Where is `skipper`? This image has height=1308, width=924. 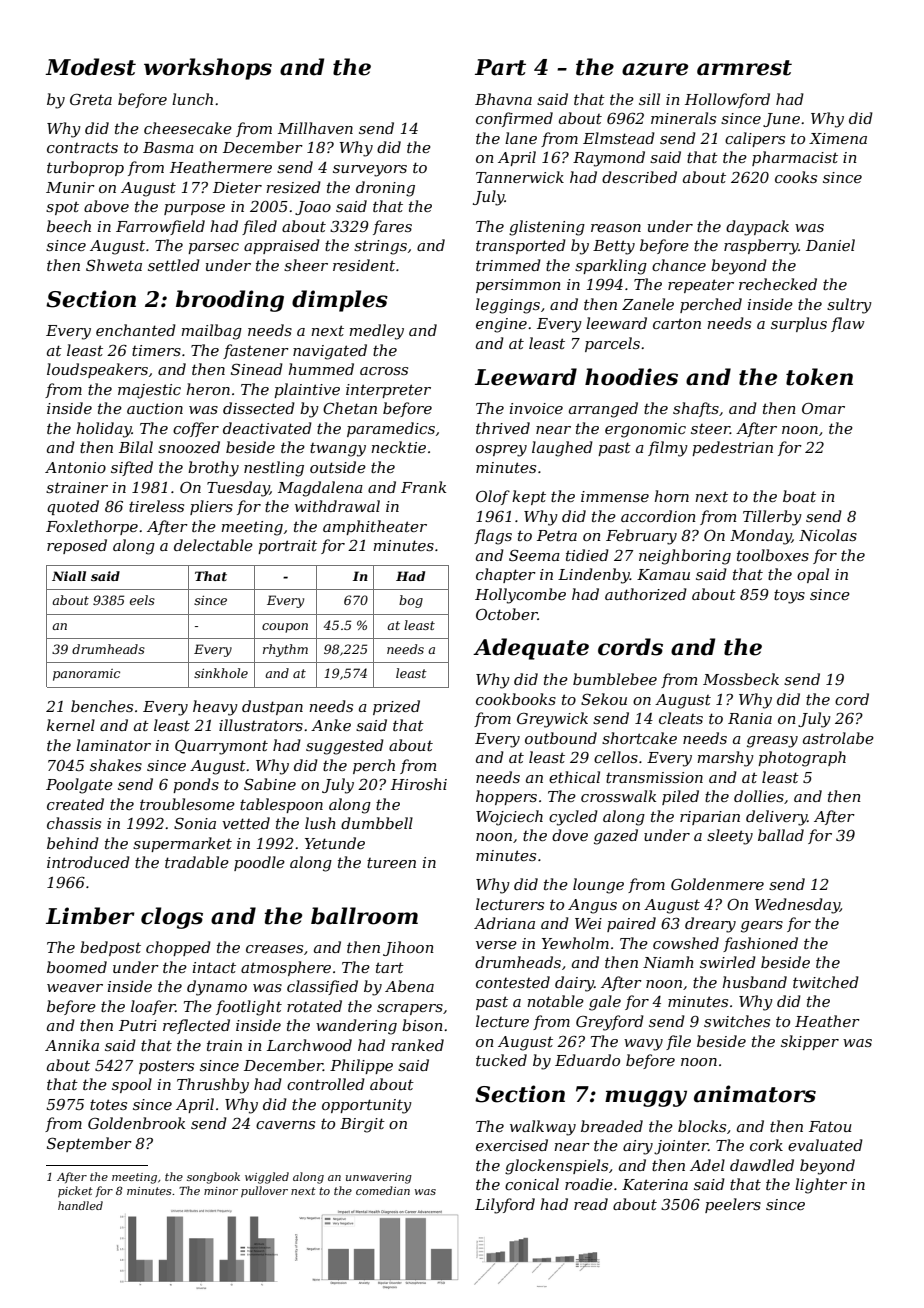
skipper is located at coordinates (810, 1042).
